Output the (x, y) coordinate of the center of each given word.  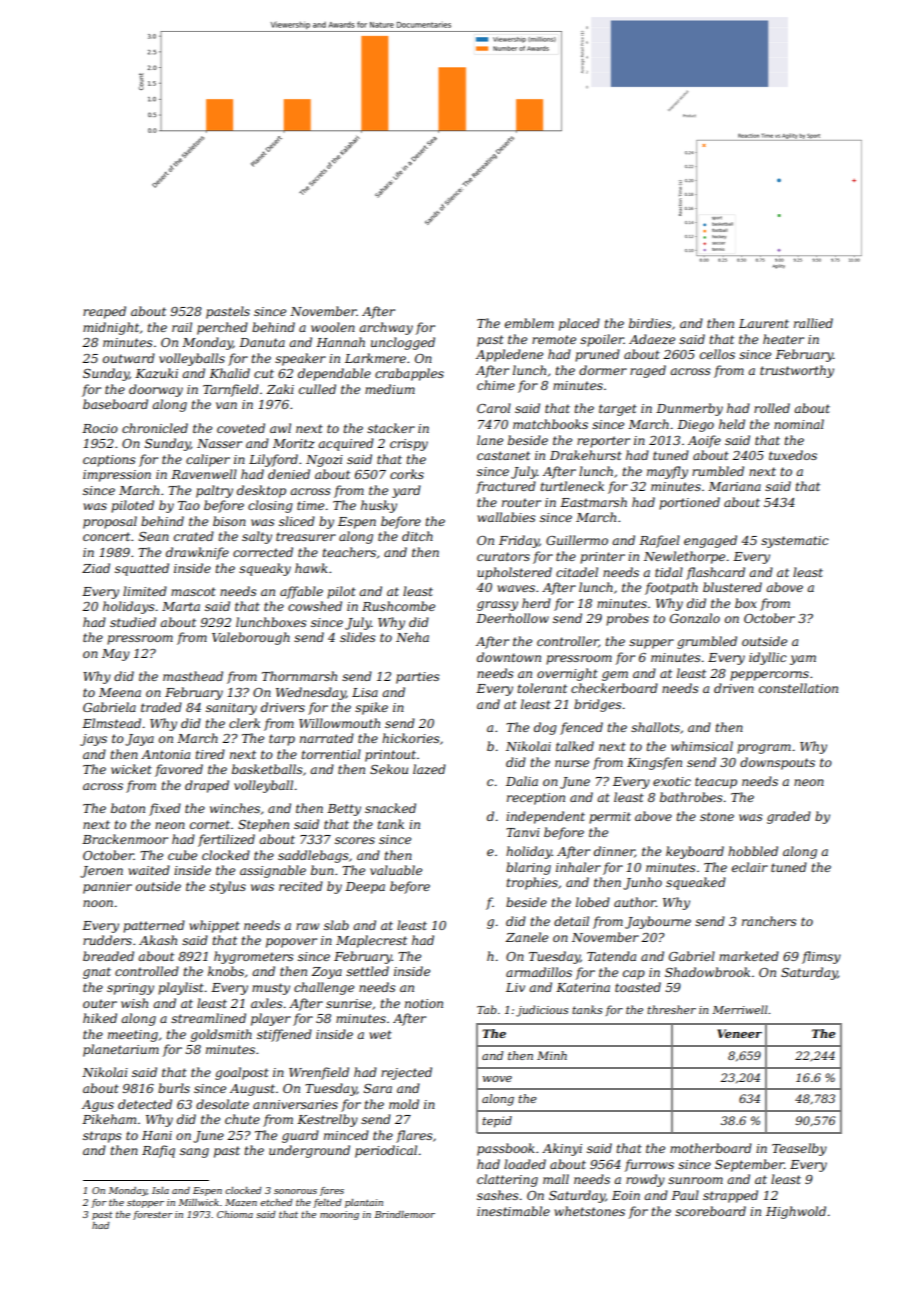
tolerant (542, 688)
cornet (210, 824)
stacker (391, 428)
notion (424, 1003)
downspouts (777, 763)
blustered (732, 587)
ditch (417, 536)
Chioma (235, 1214)
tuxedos (793, 455)
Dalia (522, 781)
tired (210, 754)
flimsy (821, 957)
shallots (655, 727)
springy (130, 989)
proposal (110, 522)
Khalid (229, 373)
